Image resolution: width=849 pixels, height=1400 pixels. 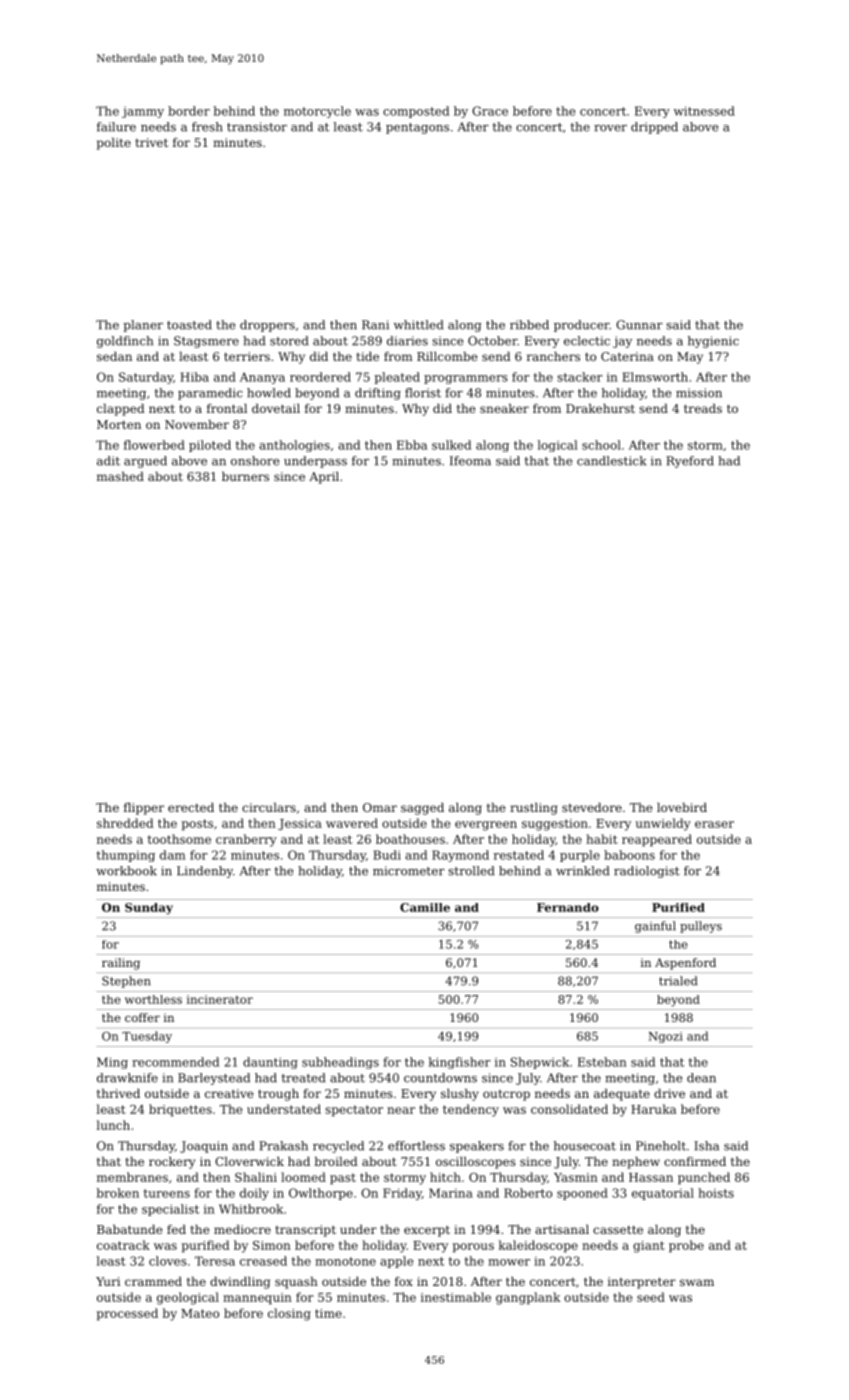 What do you see at coordinates (143, 112) in the document?
I see `jammy` at bounding box center [143, 112].
